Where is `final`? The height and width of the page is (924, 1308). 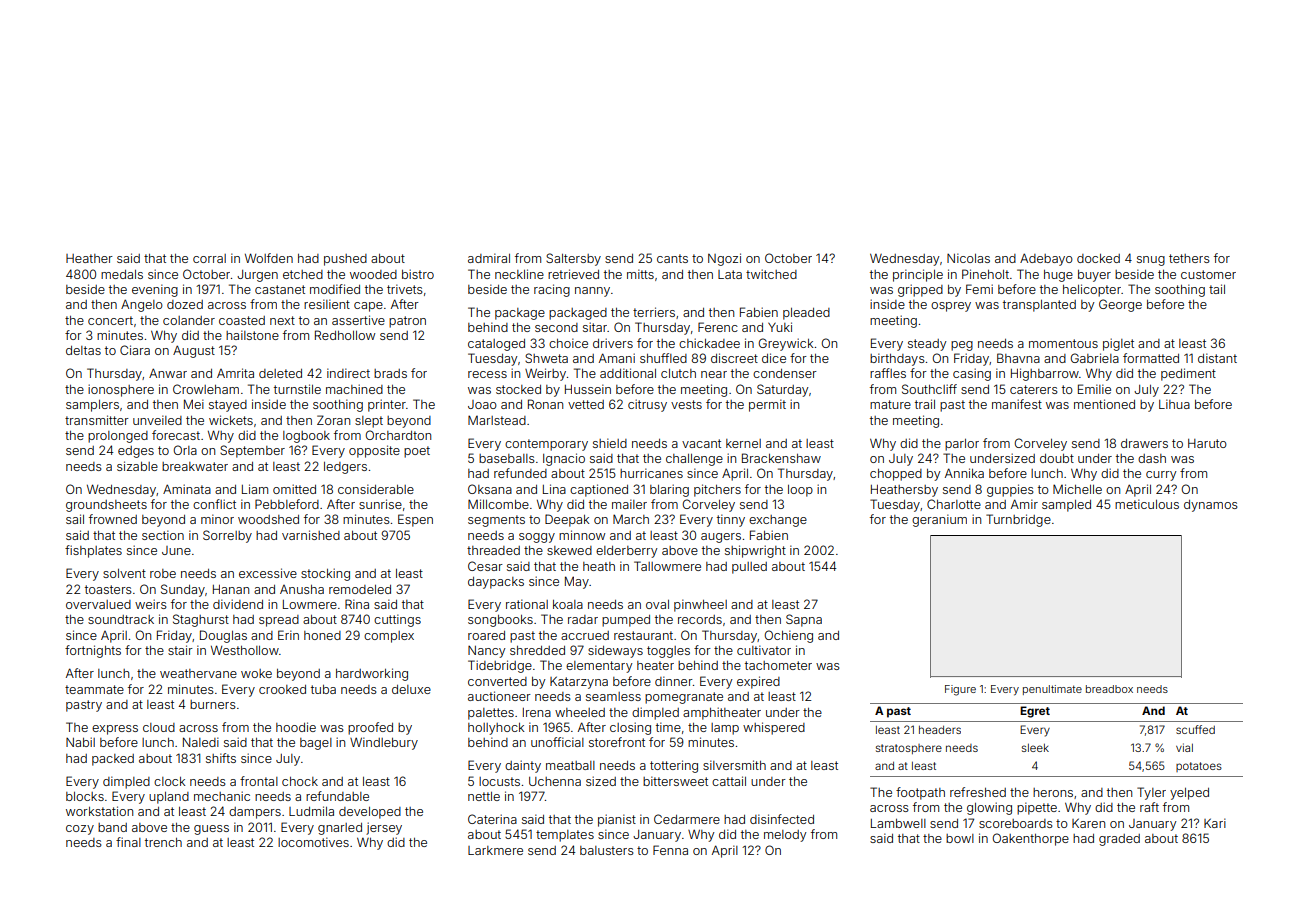 final is located at coordinates (128, 842).
